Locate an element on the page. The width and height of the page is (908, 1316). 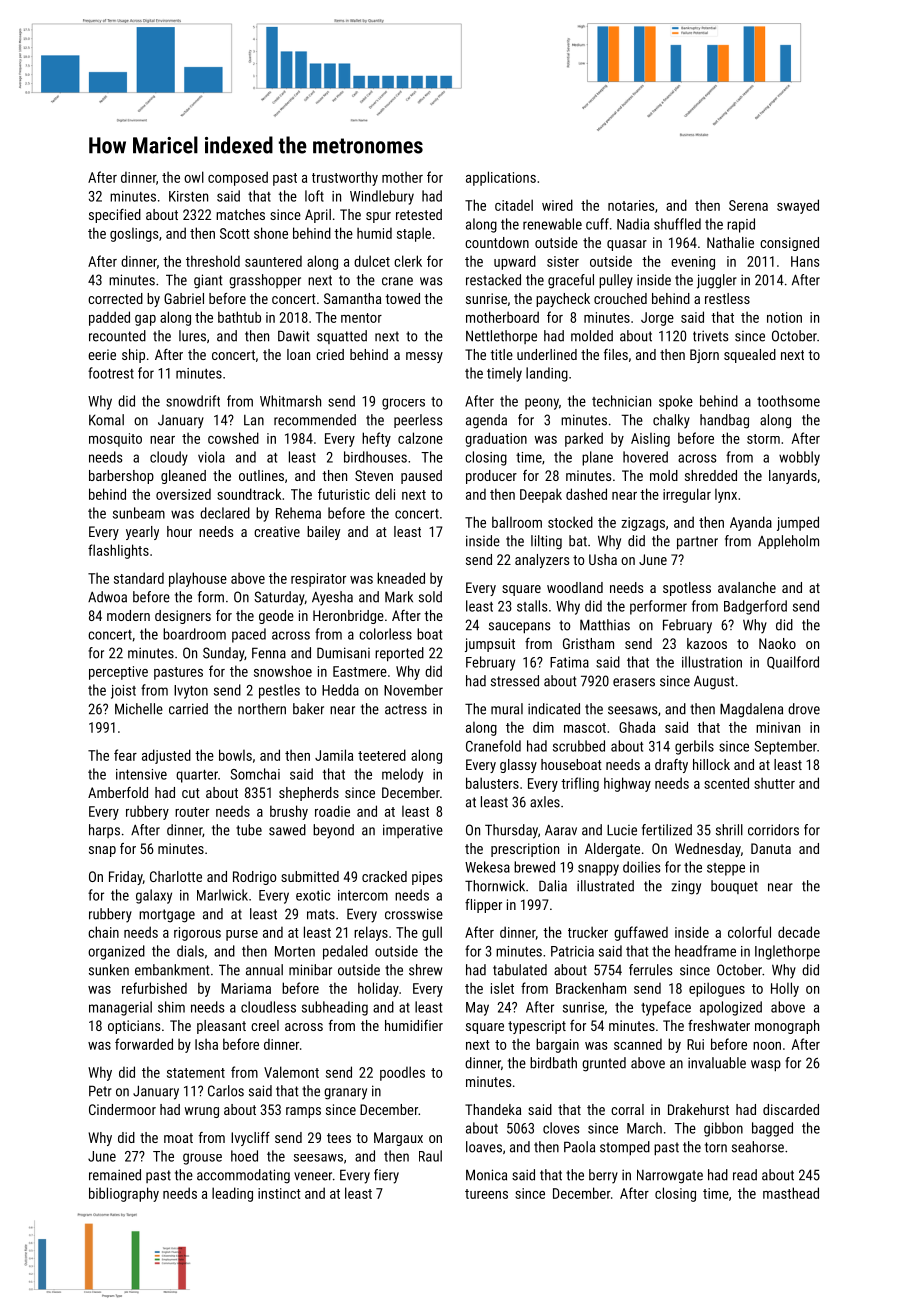
tureens is located at coordinates (486, 1194).
